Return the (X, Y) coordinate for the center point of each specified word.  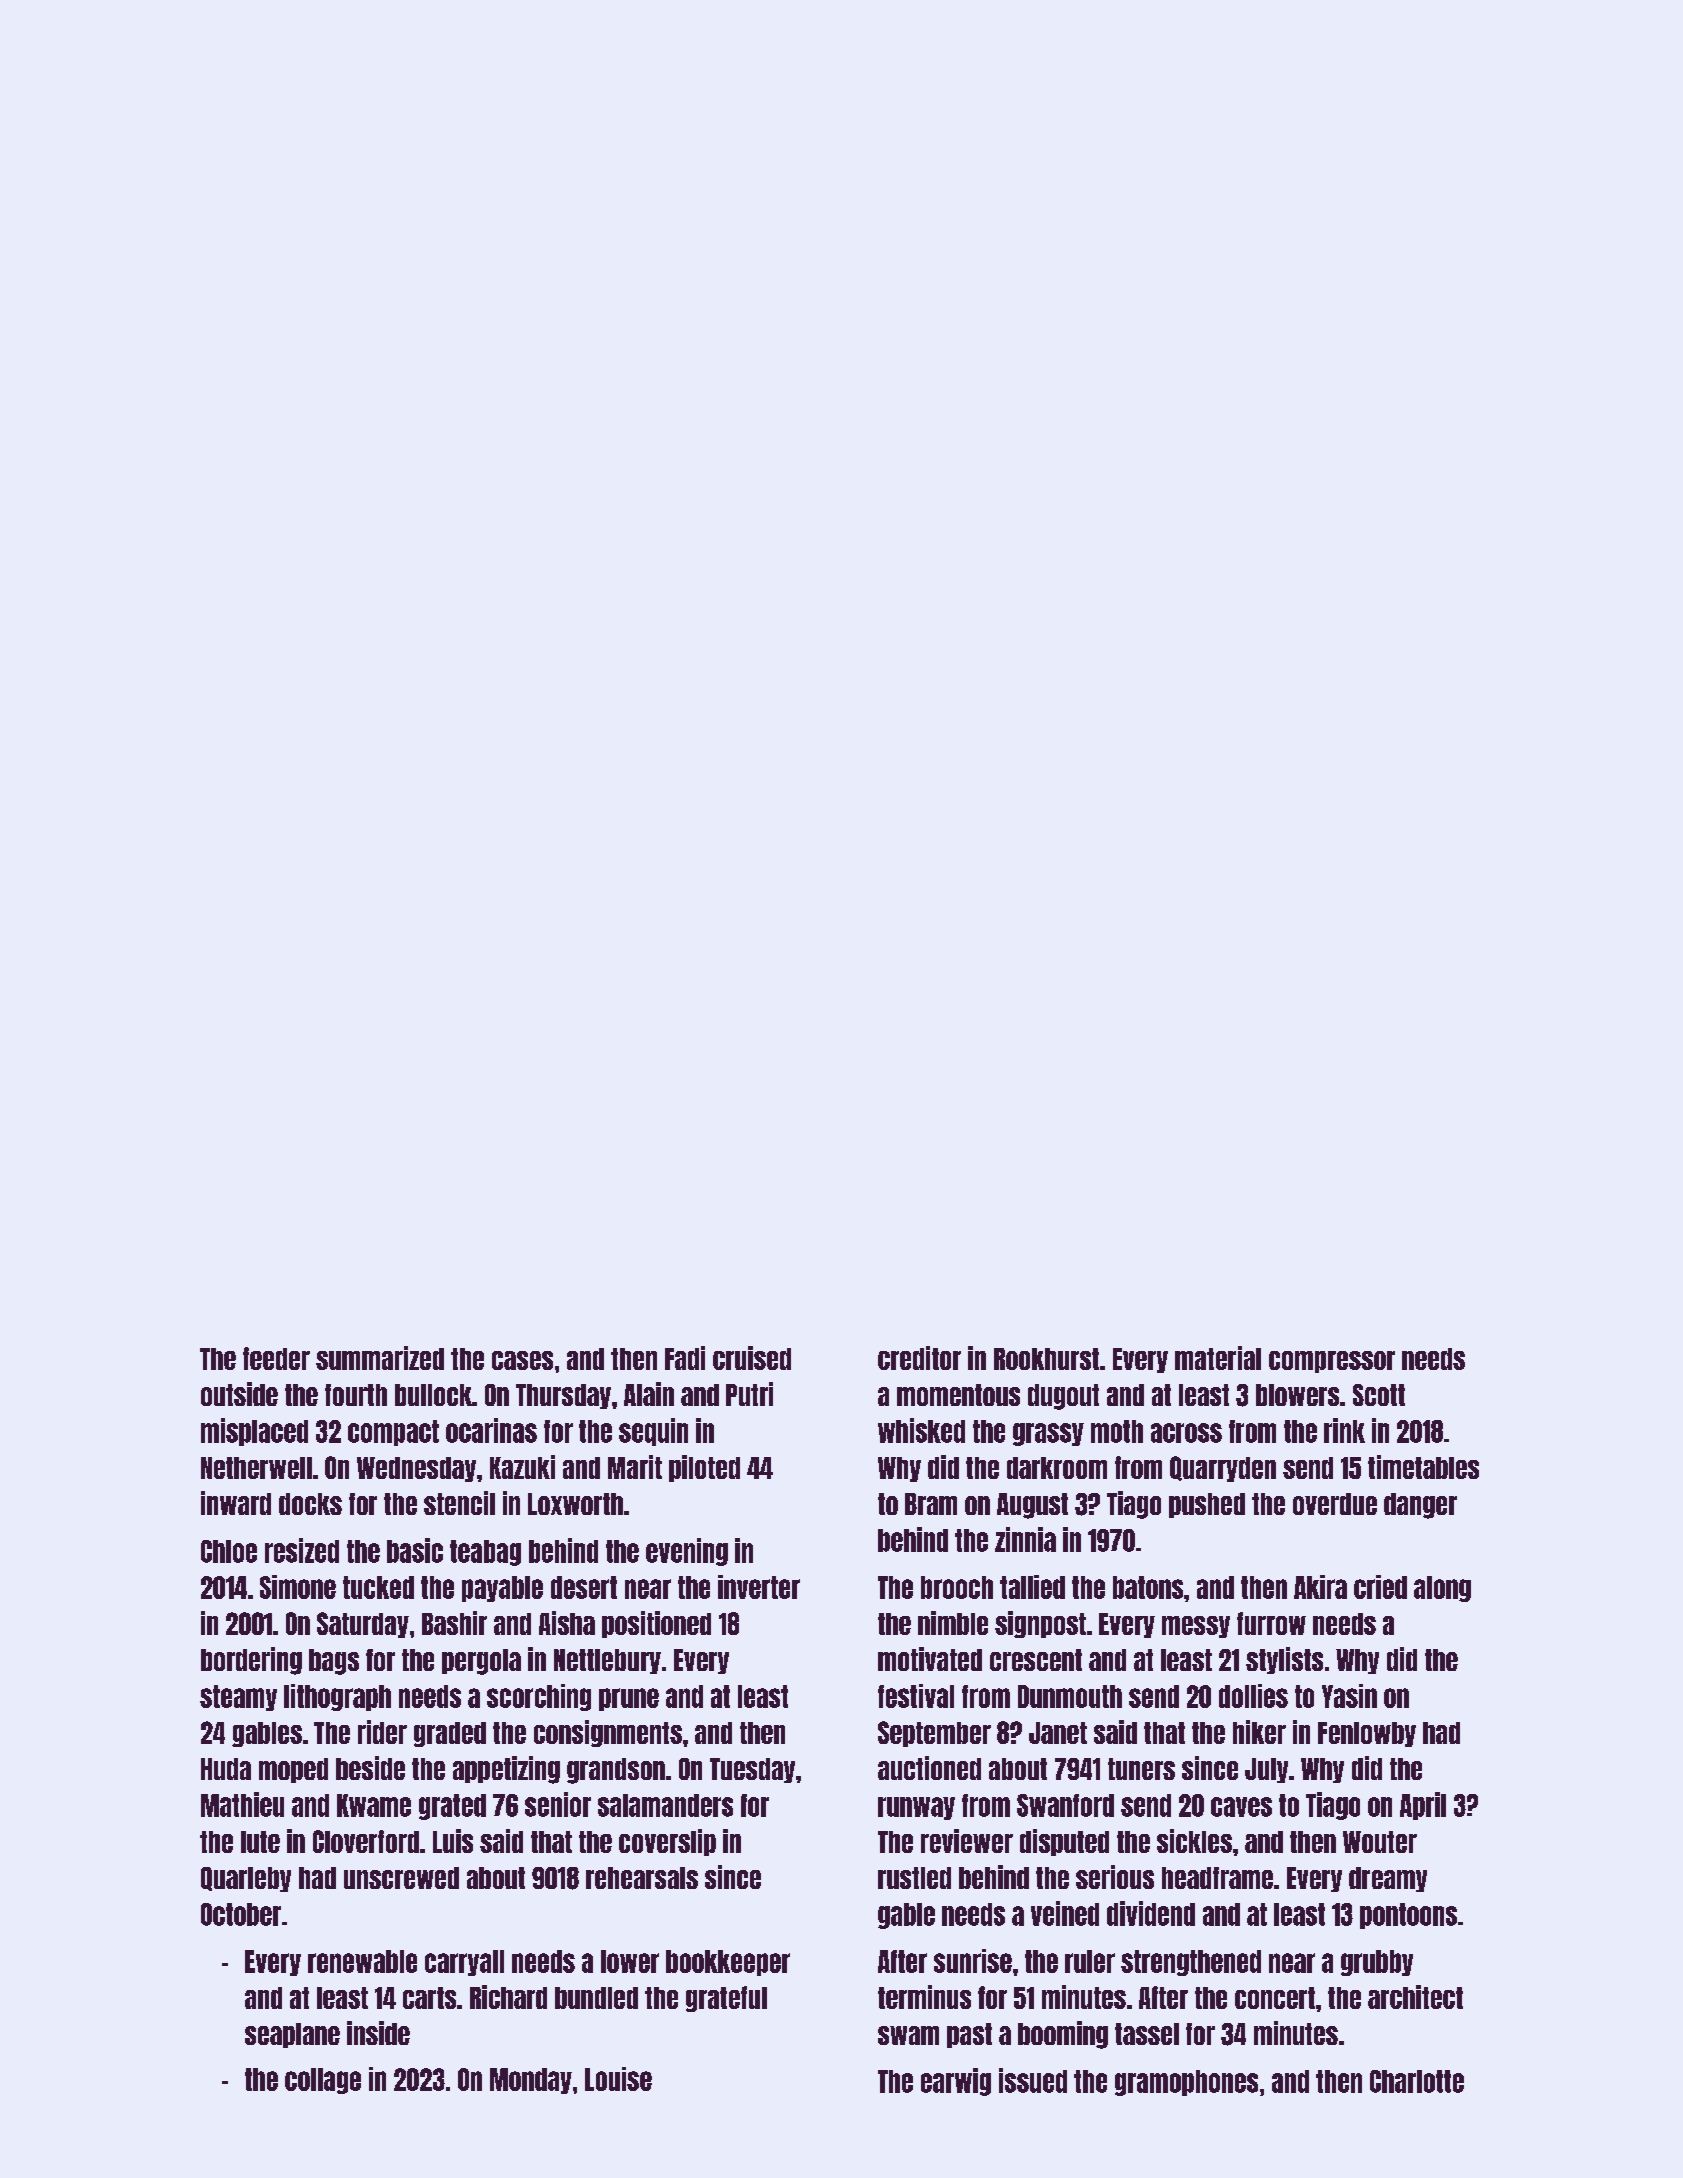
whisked (921, 1430)
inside (378, 2033)
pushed (1207, 1505)
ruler (1090, 1961)
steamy (238, 1698)
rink (1344, 1430)
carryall (464, 1963)
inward (236, 1503)
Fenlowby (1367, 1734)
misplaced (254, 1432)
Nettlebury (607, 1661)
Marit (635, 1467)
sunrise (973, 1961)
